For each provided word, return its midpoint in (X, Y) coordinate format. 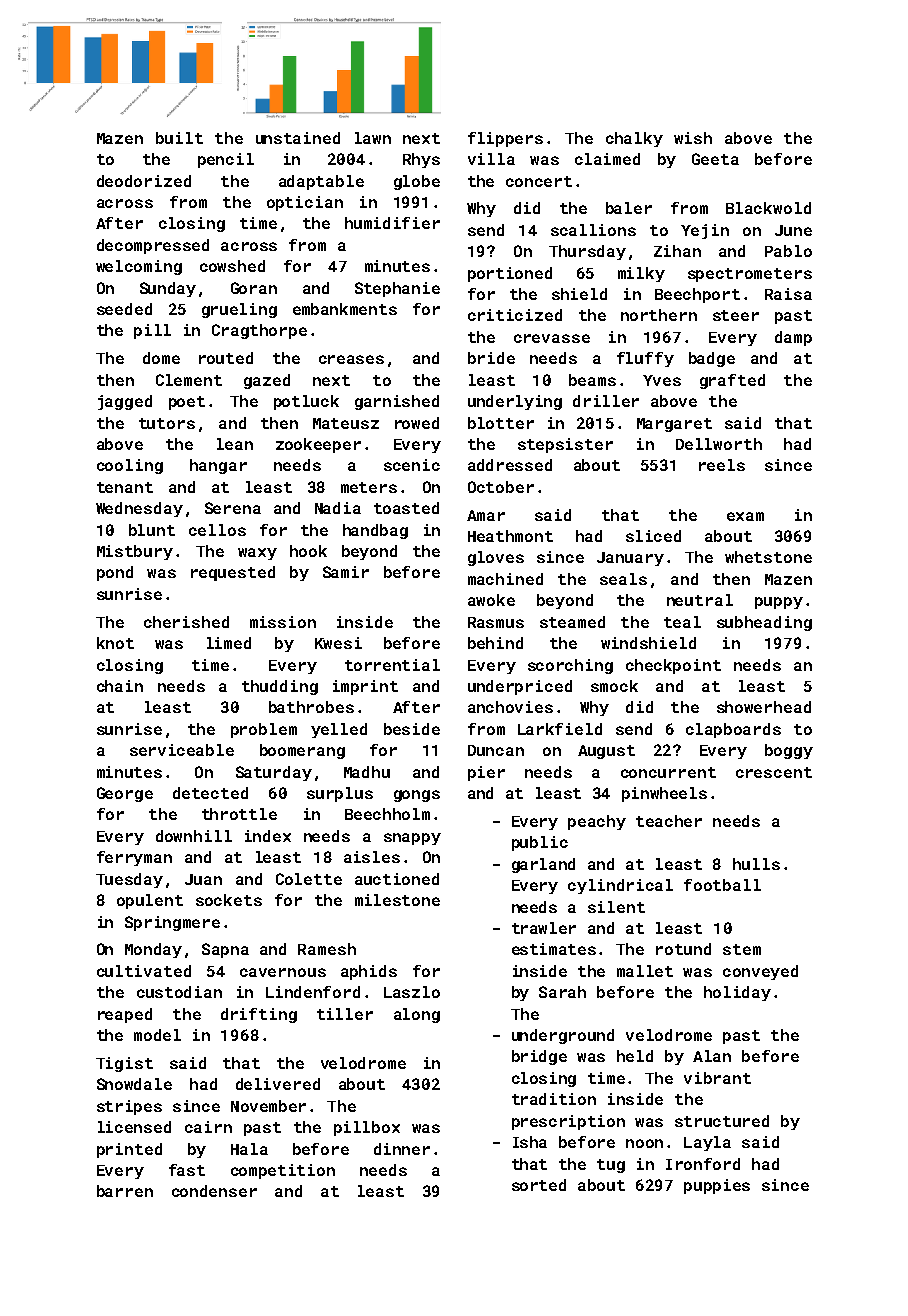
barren (125, 1191)
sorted (539, 1185)
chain (120, 686)
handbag (375, 531)
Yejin (705, 231)
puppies (717, 1186)
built (179, 138)
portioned (510, 274)
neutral (700, 600)
